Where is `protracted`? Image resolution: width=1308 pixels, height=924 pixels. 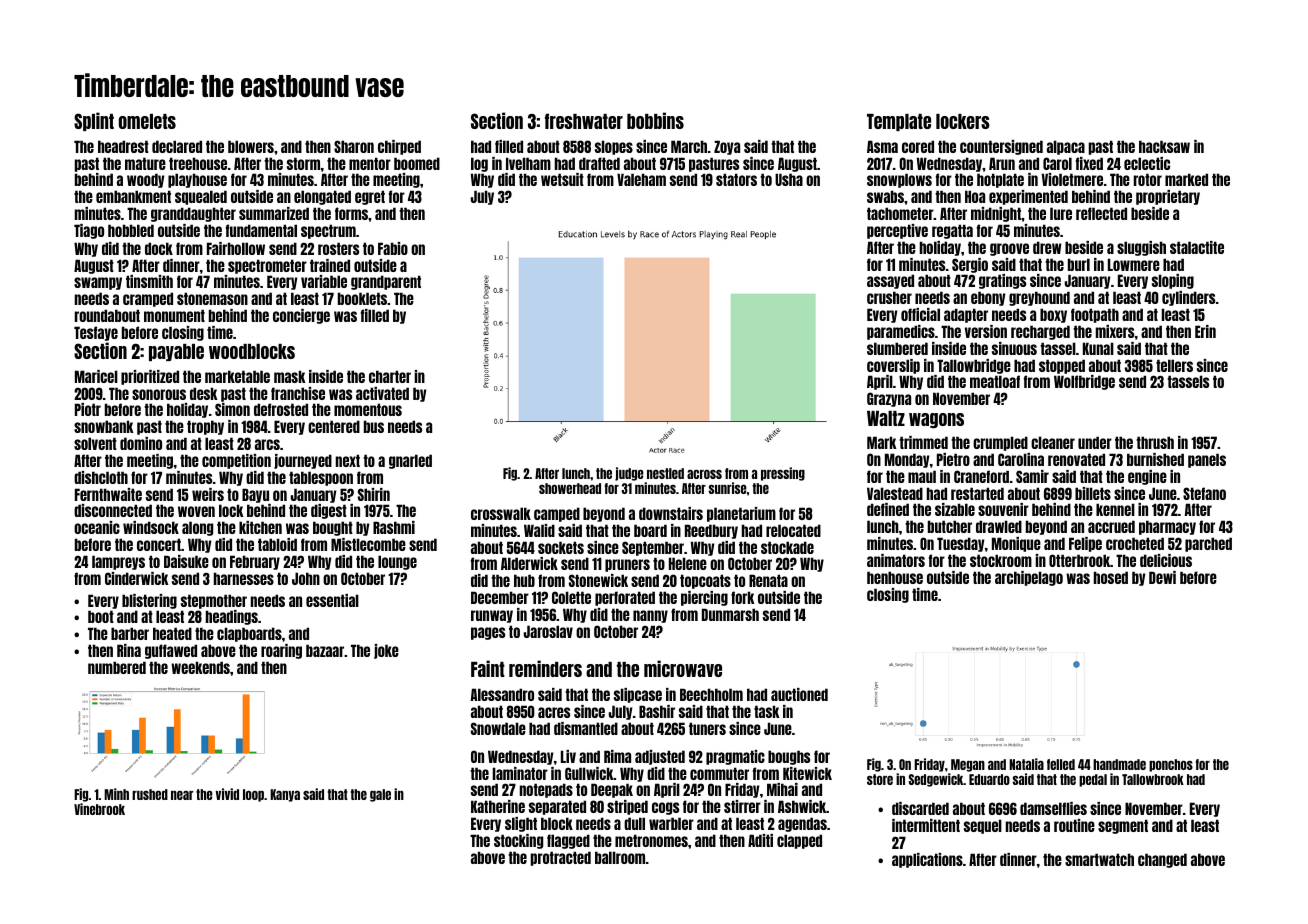 protracted is located at coordinates (561, 858).
